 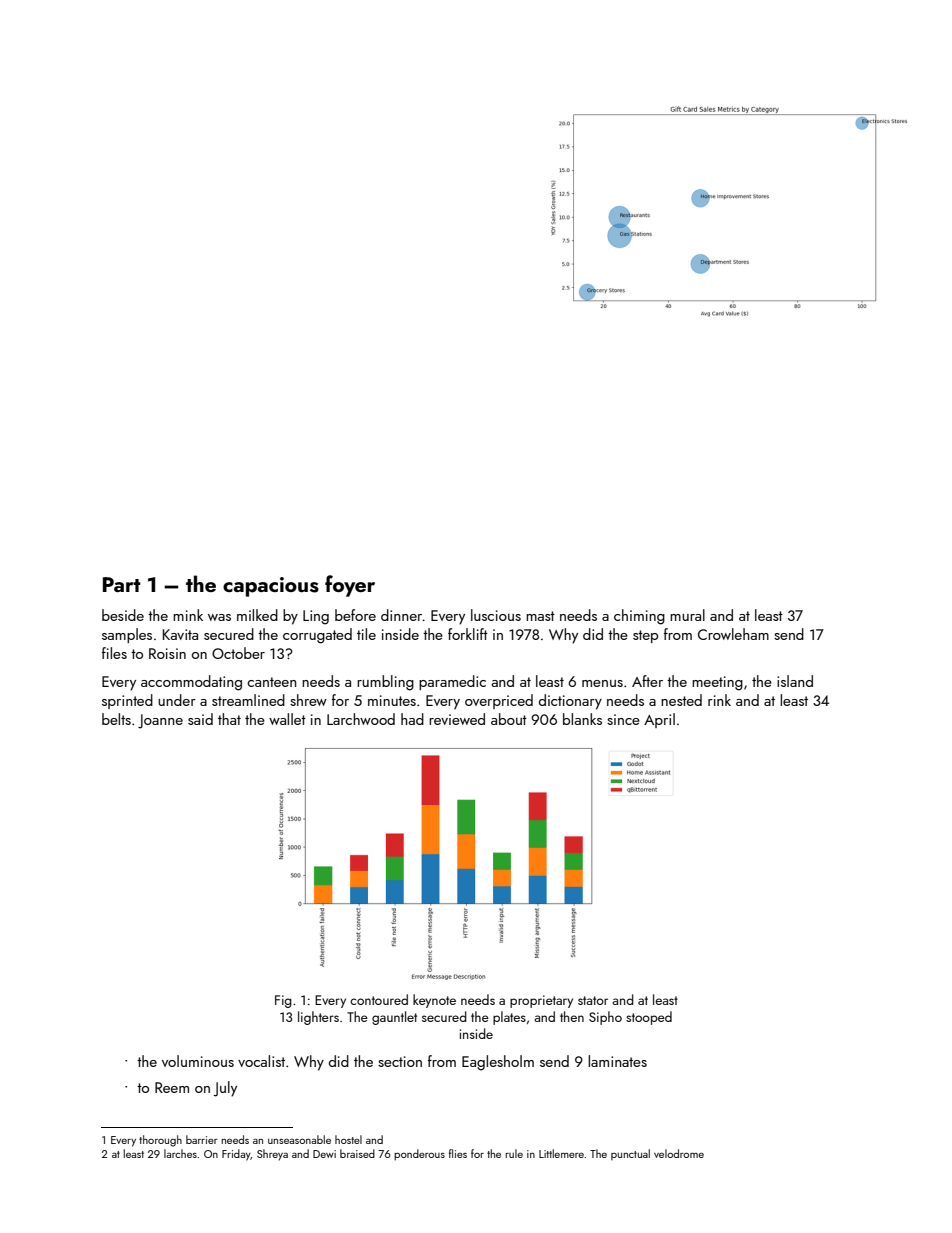 I want to click on barrier, so click(x=202, y=1139).
